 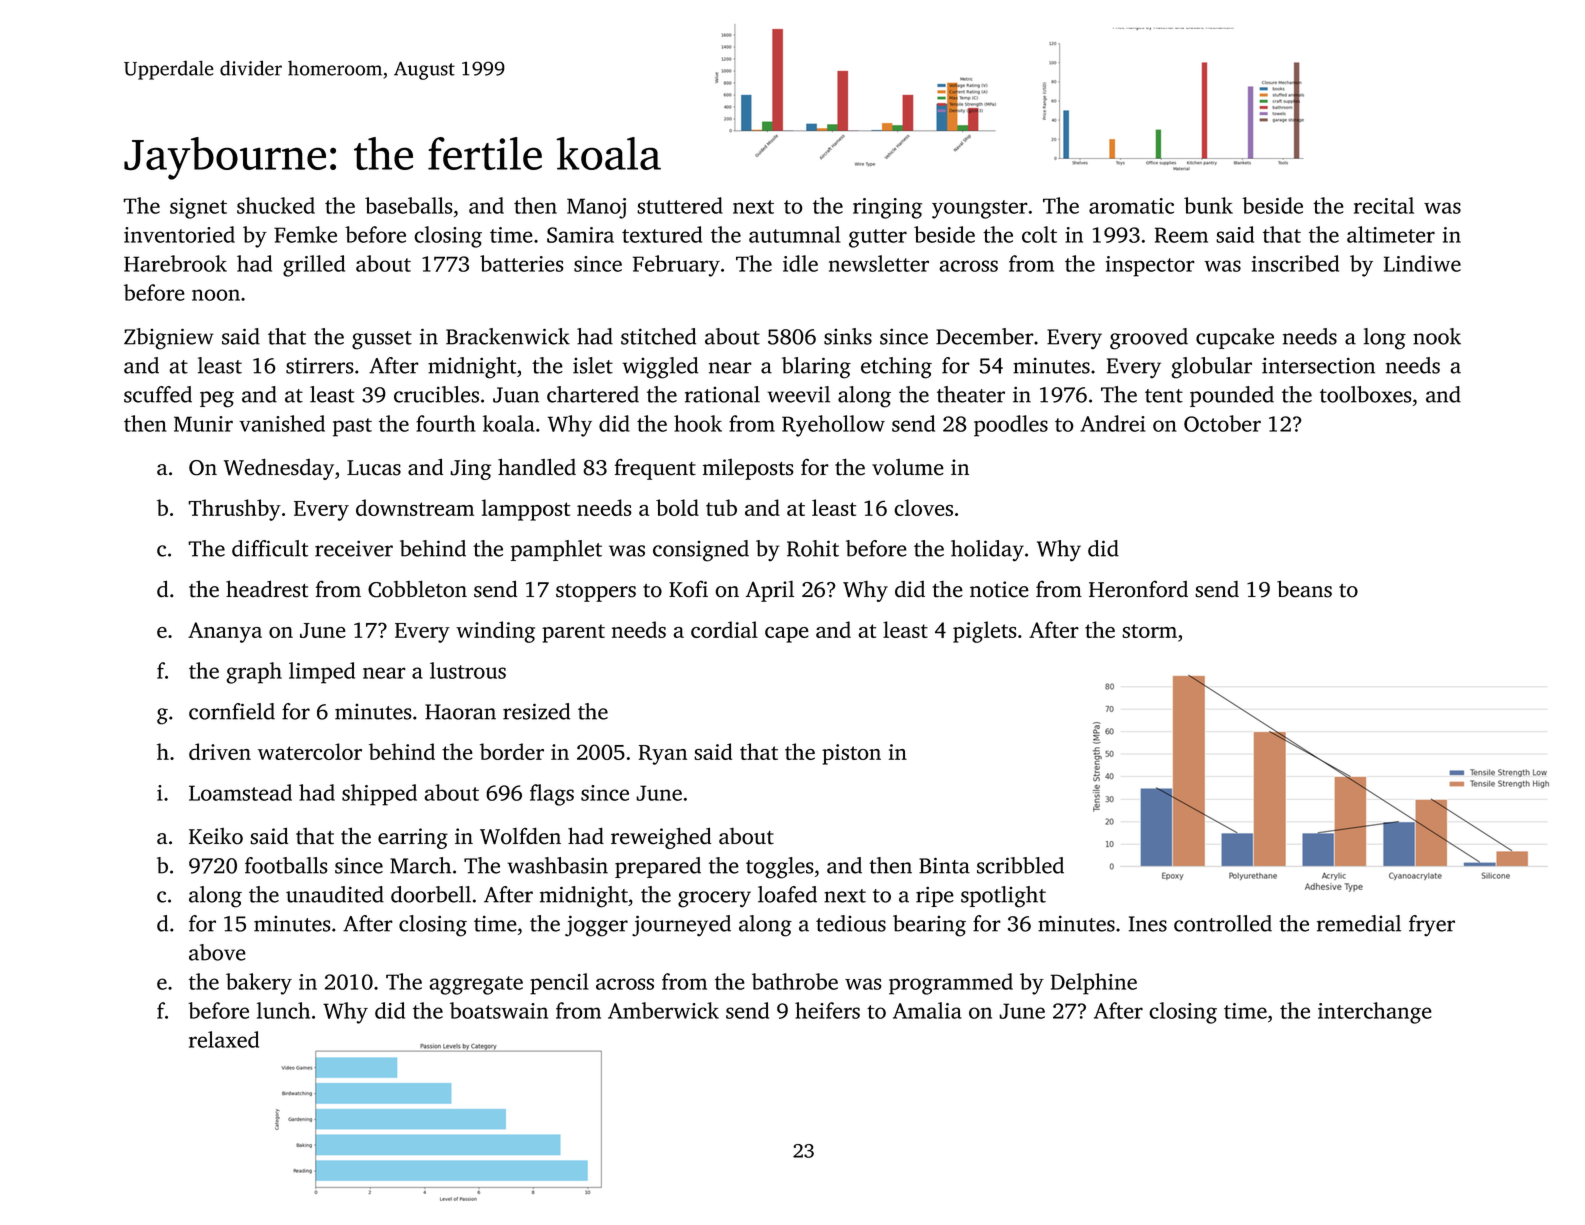 What do you see at coordinates (813, 548) in the document?
I see `Rohit` at bounding box center [813, 548].
